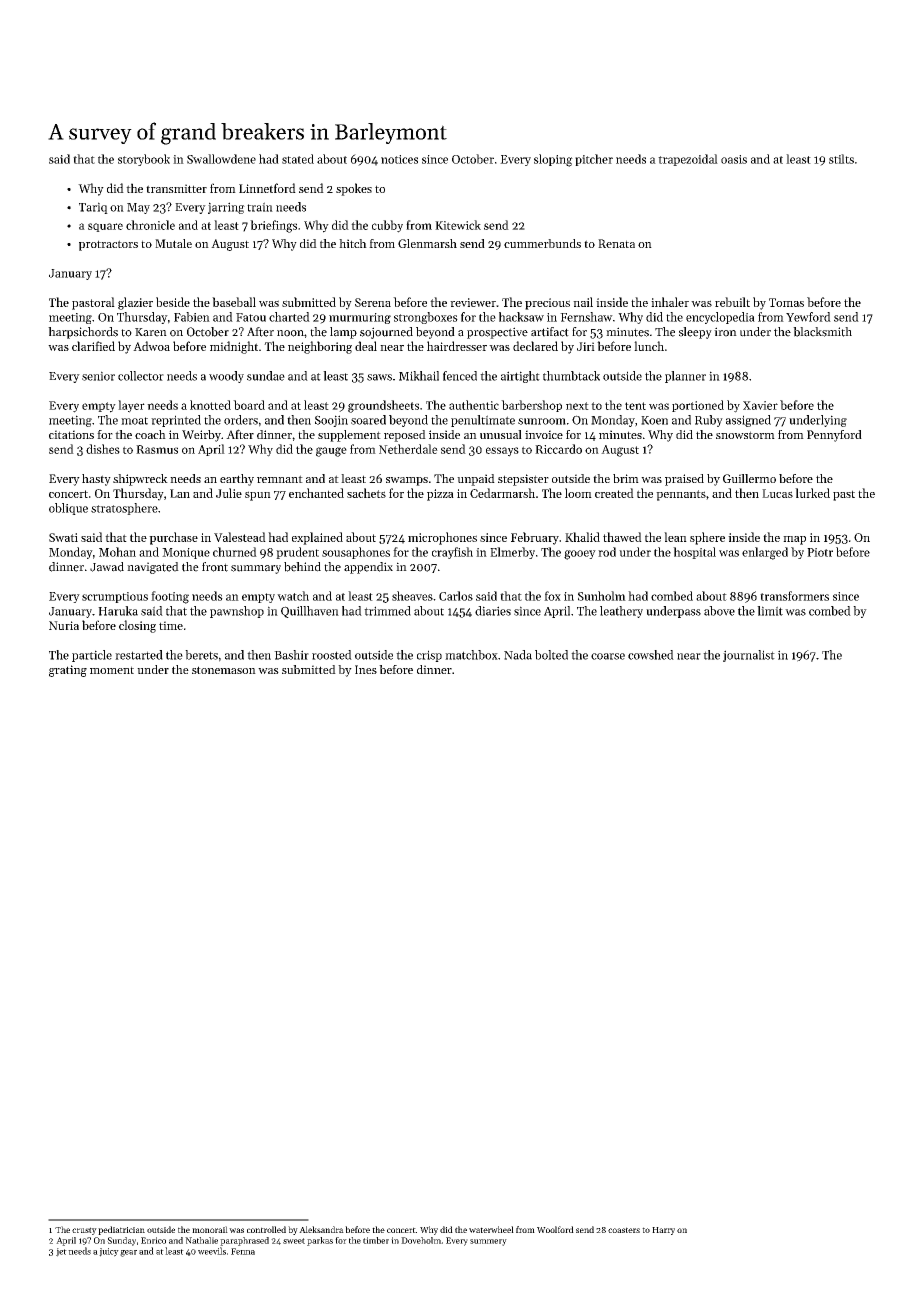 This page has height=1308, width=924. Describe the element at coordinates (442, 538) in the page. I see `microphones` at that location.
